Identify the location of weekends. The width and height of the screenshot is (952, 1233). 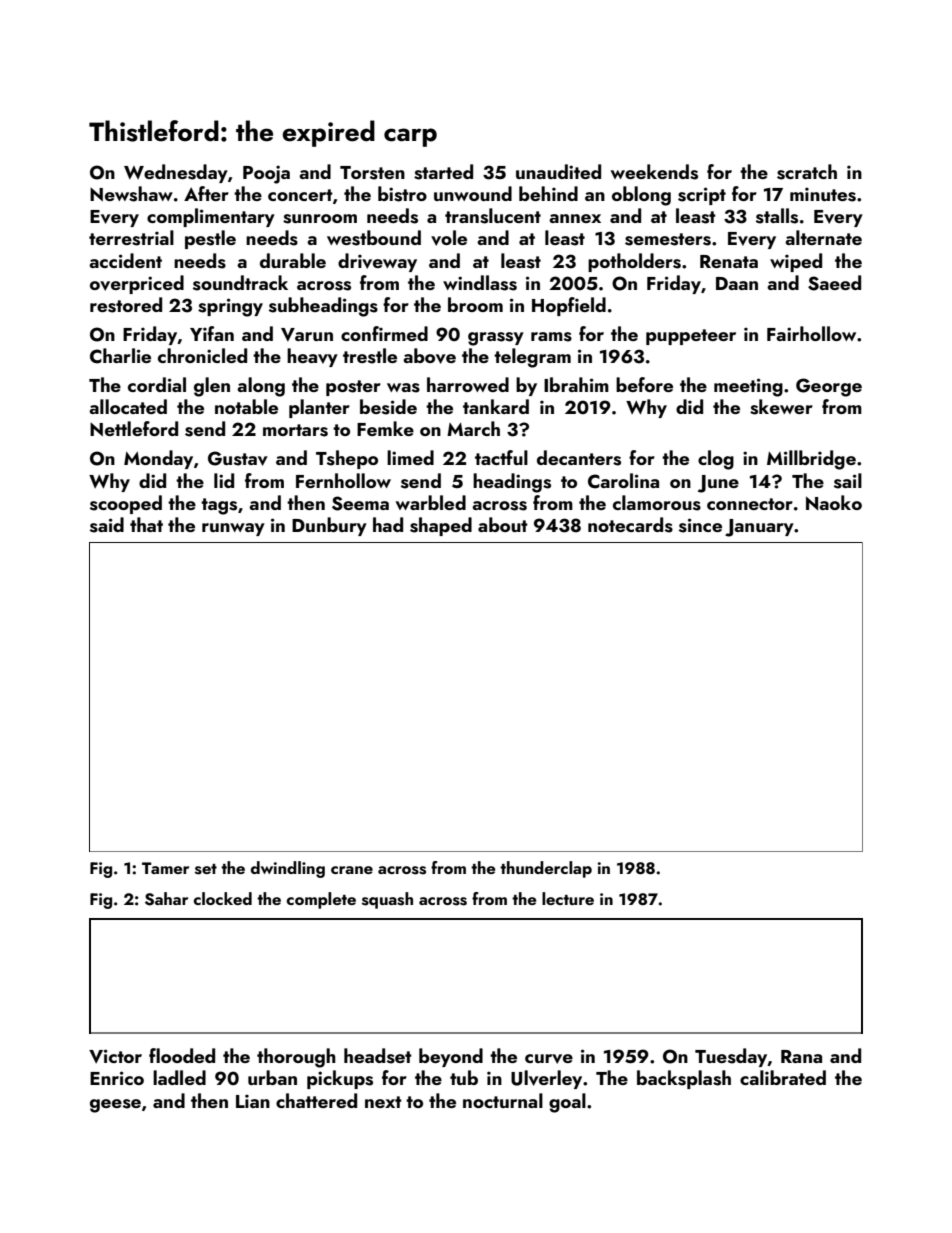
(654, 172).
